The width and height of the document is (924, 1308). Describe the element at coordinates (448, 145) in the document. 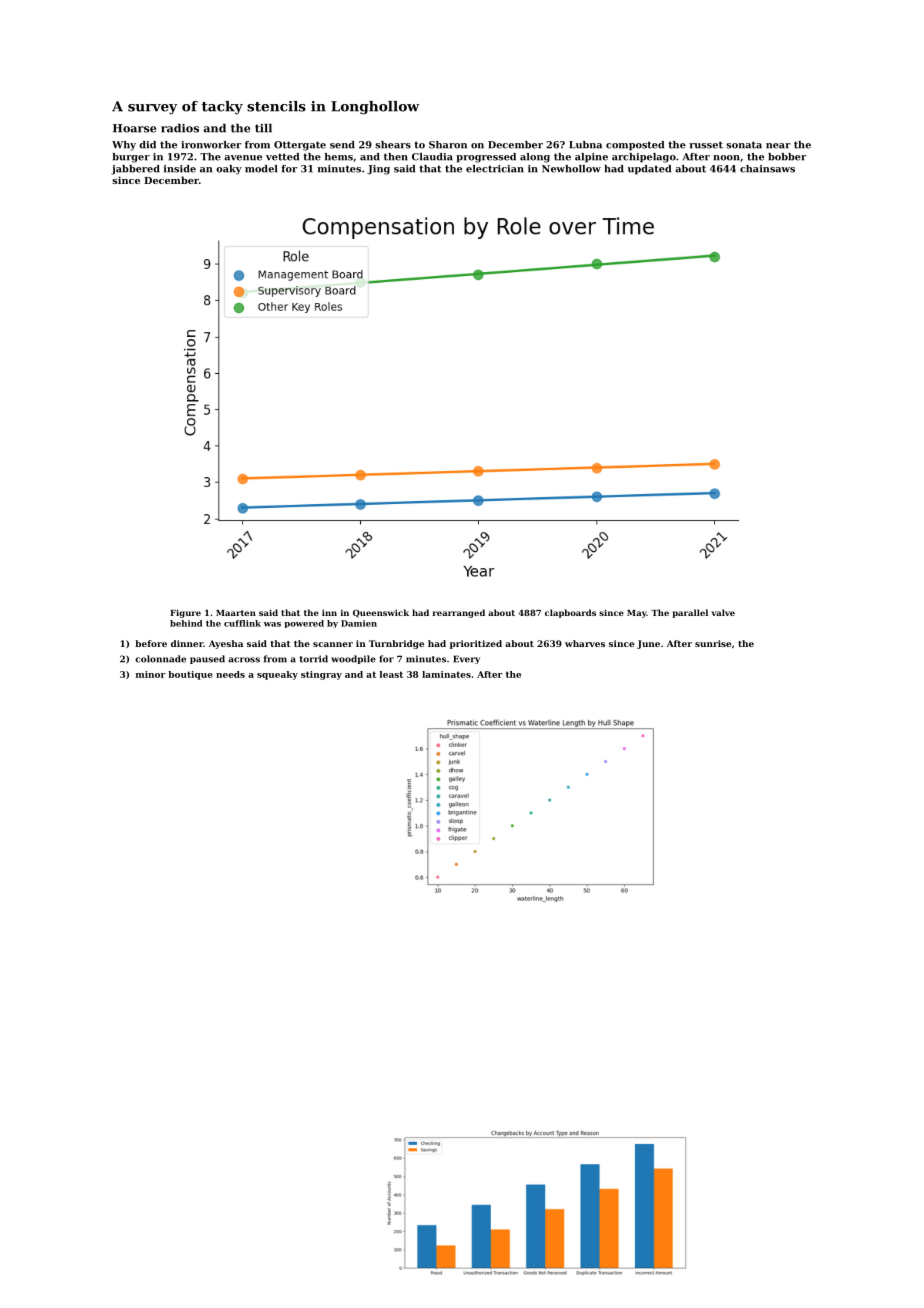

I see `Sharon` at that location.
